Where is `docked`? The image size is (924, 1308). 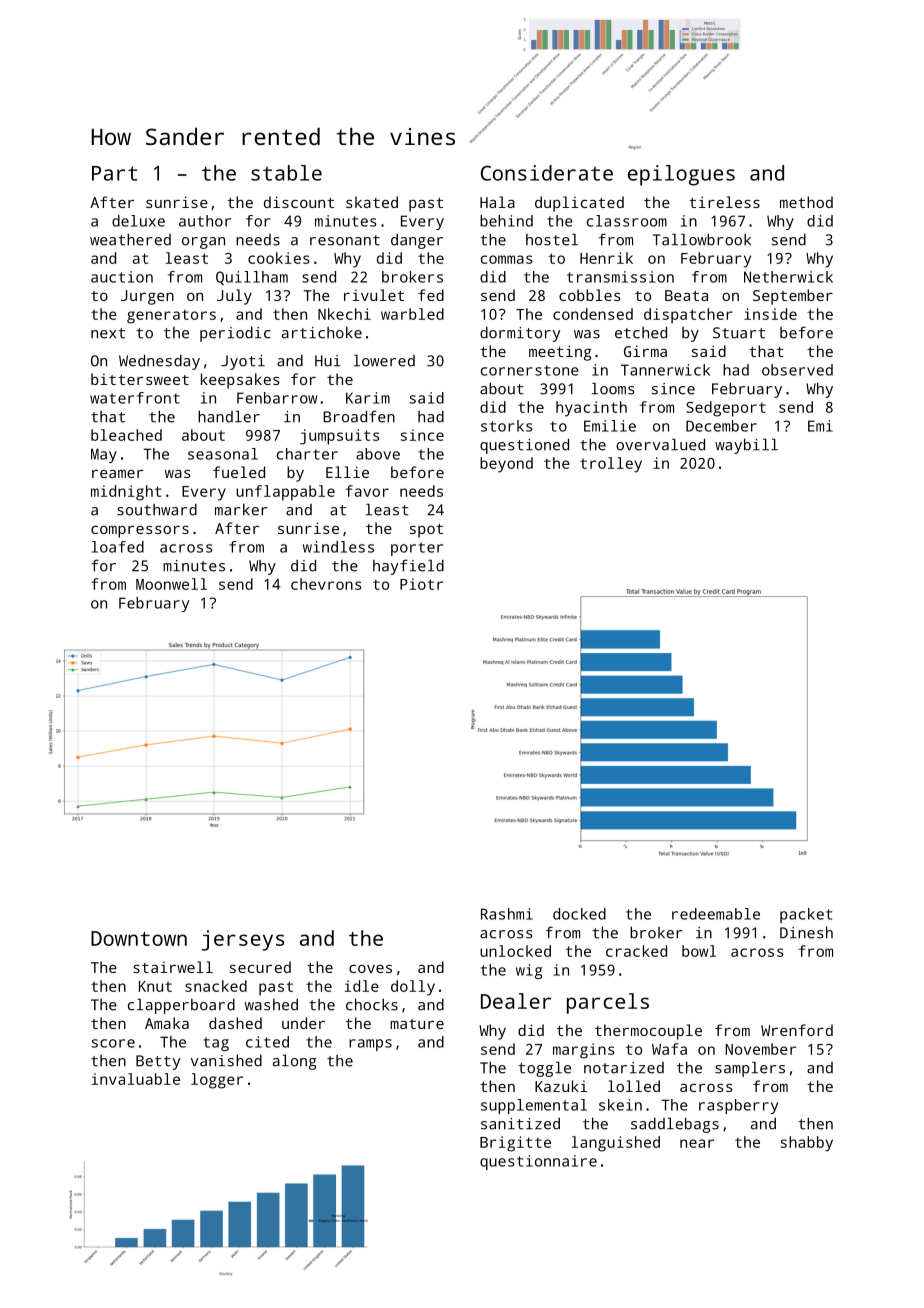 docked is located at coordinates (579, 914).
